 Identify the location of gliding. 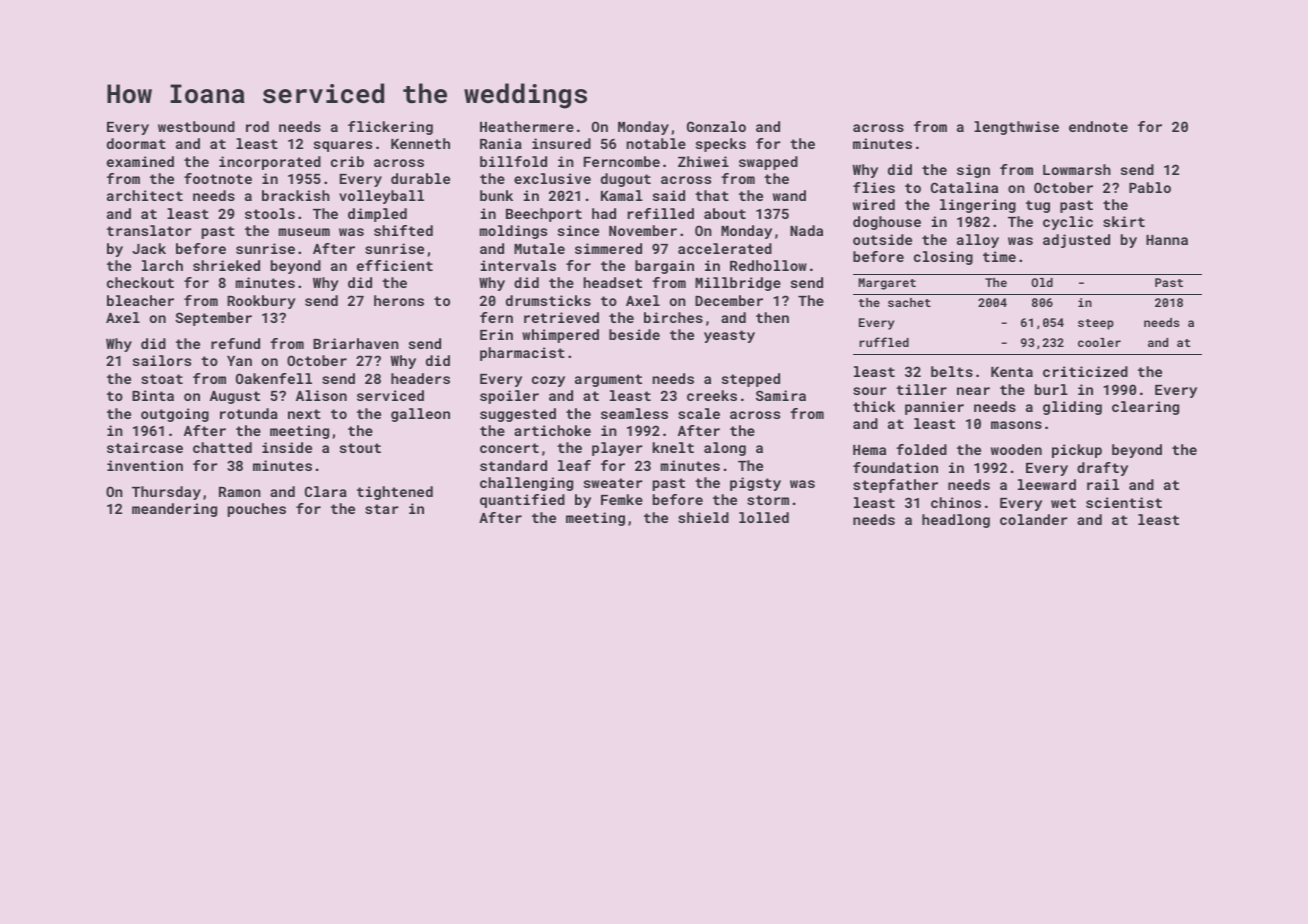
(1072, 408).
